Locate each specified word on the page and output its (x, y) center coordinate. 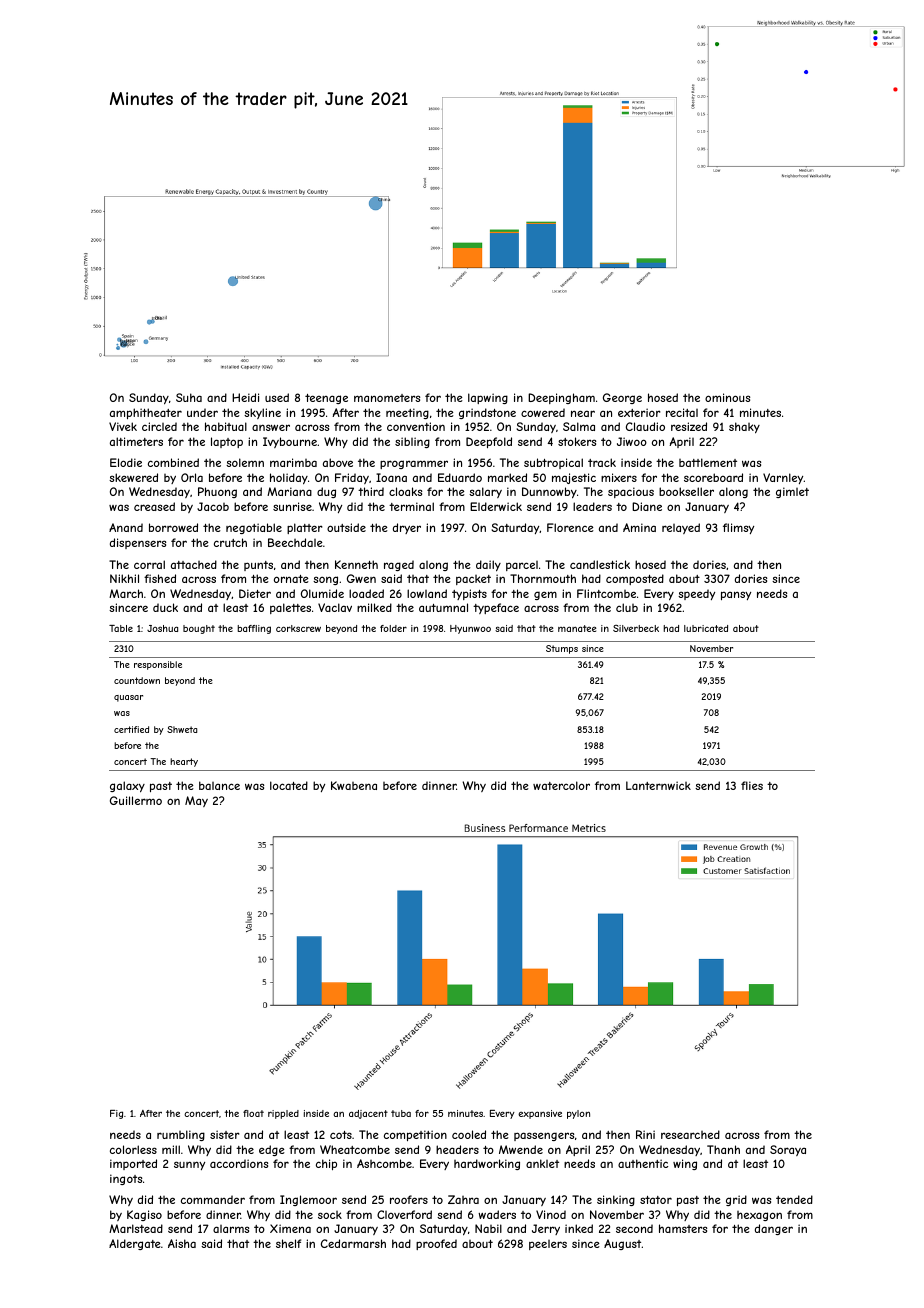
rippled (283, 1114)
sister (225, 1134)
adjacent (368, 1114)
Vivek (123, 426)
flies (752, 785)
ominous (727, 397)
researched (690, 1134)
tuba (401, 1113)
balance (219, 785)
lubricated (706, 628)
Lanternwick (658, 785)
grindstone (487, 413)
